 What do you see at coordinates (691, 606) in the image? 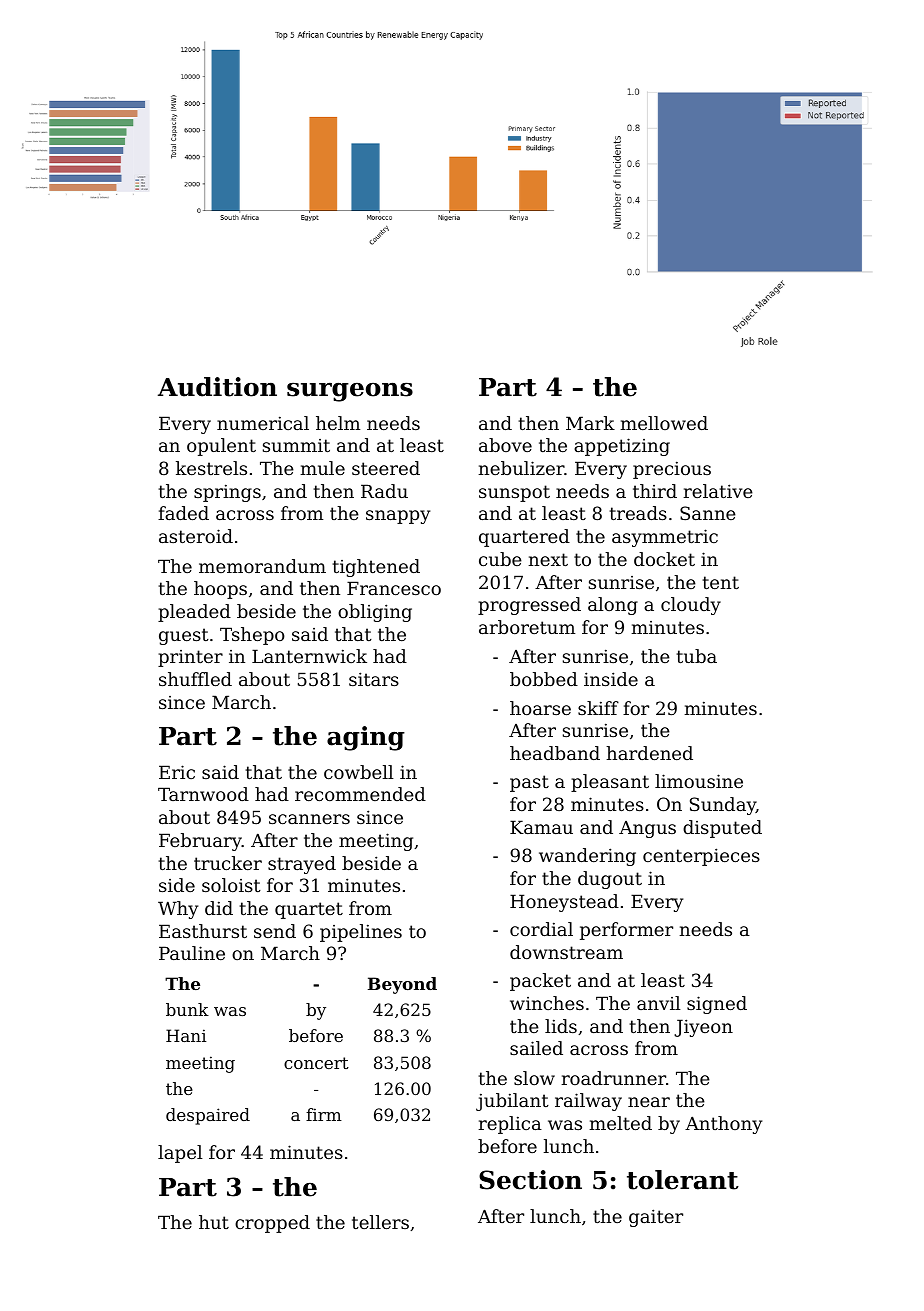
I see `cloudy` at bounding box center [691, 606].
